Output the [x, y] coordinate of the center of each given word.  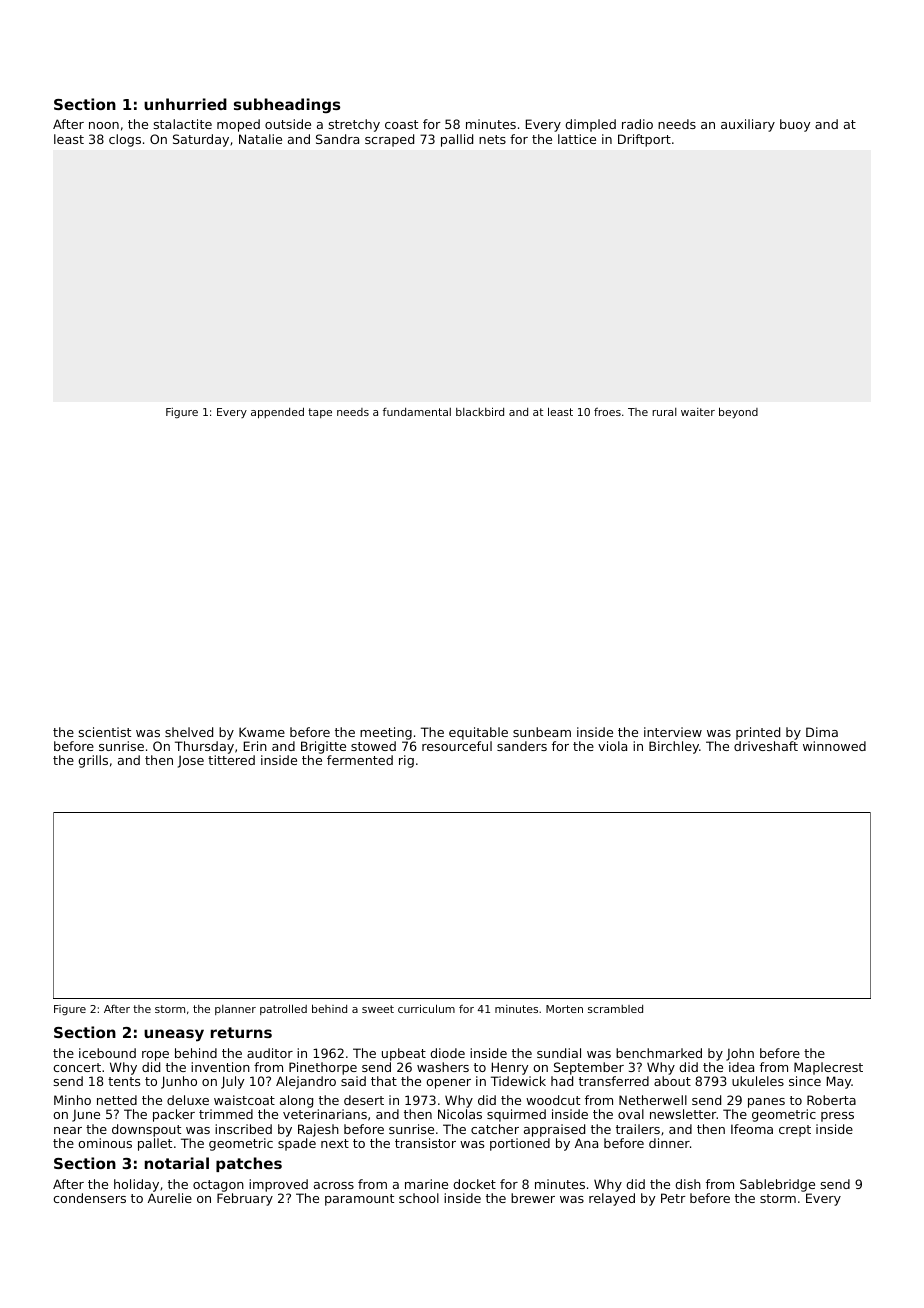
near [68, 1130]
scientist [105, 732]
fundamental [417, 411]
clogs [125, 140]
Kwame [262, 732]
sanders [522, 746]
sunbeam [542, 732]
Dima [822, 732]
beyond [738, 412]
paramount [359, 1200]
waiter [698, 412]
